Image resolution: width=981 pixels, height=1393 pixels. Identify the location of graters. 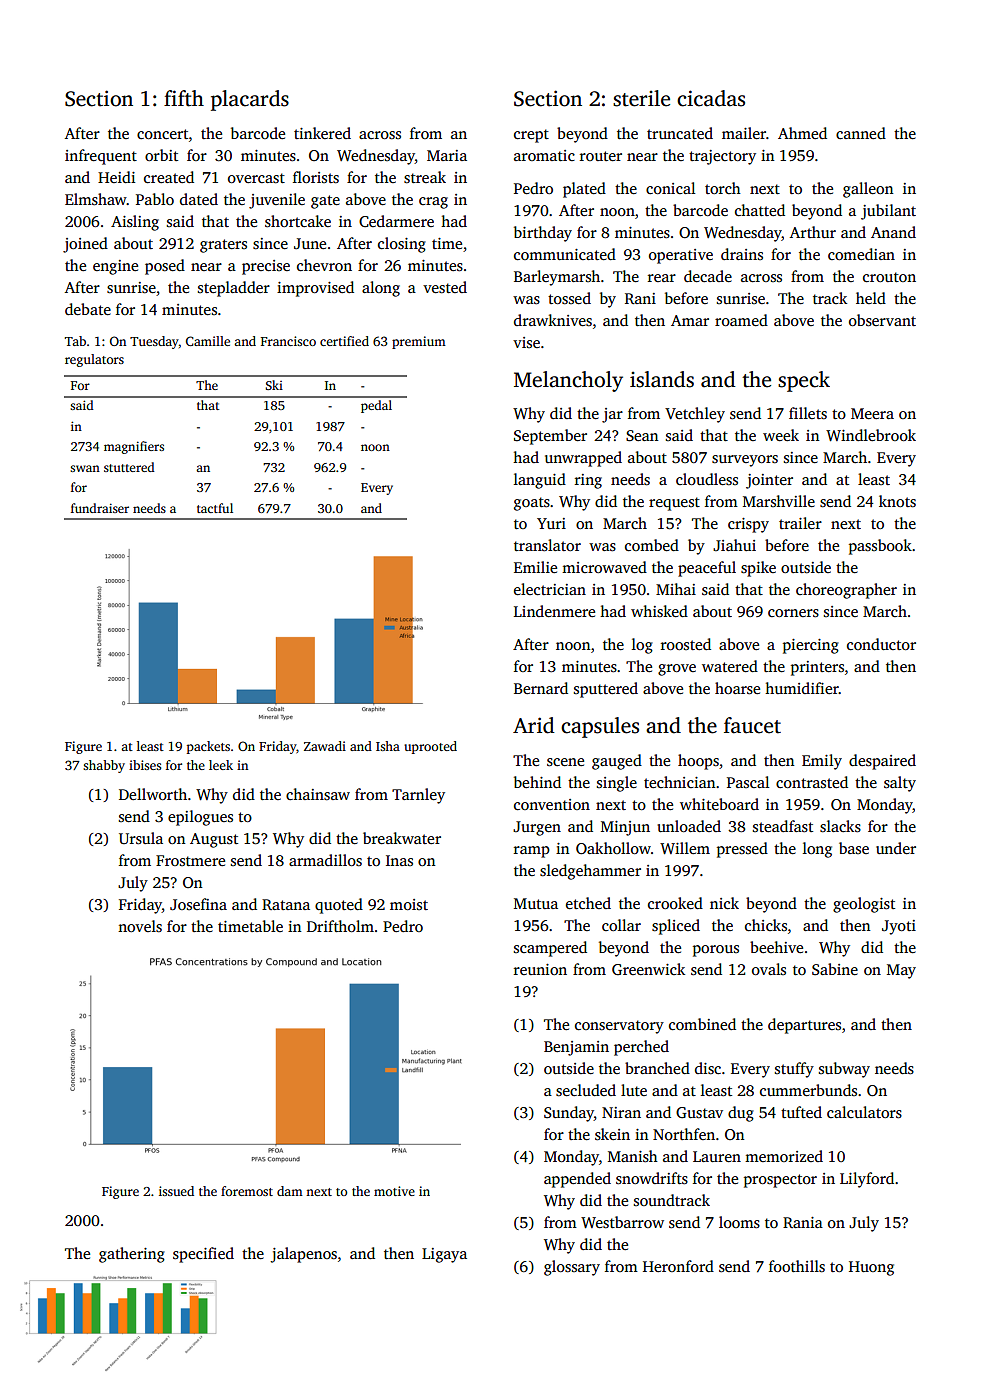
(223, 246).
